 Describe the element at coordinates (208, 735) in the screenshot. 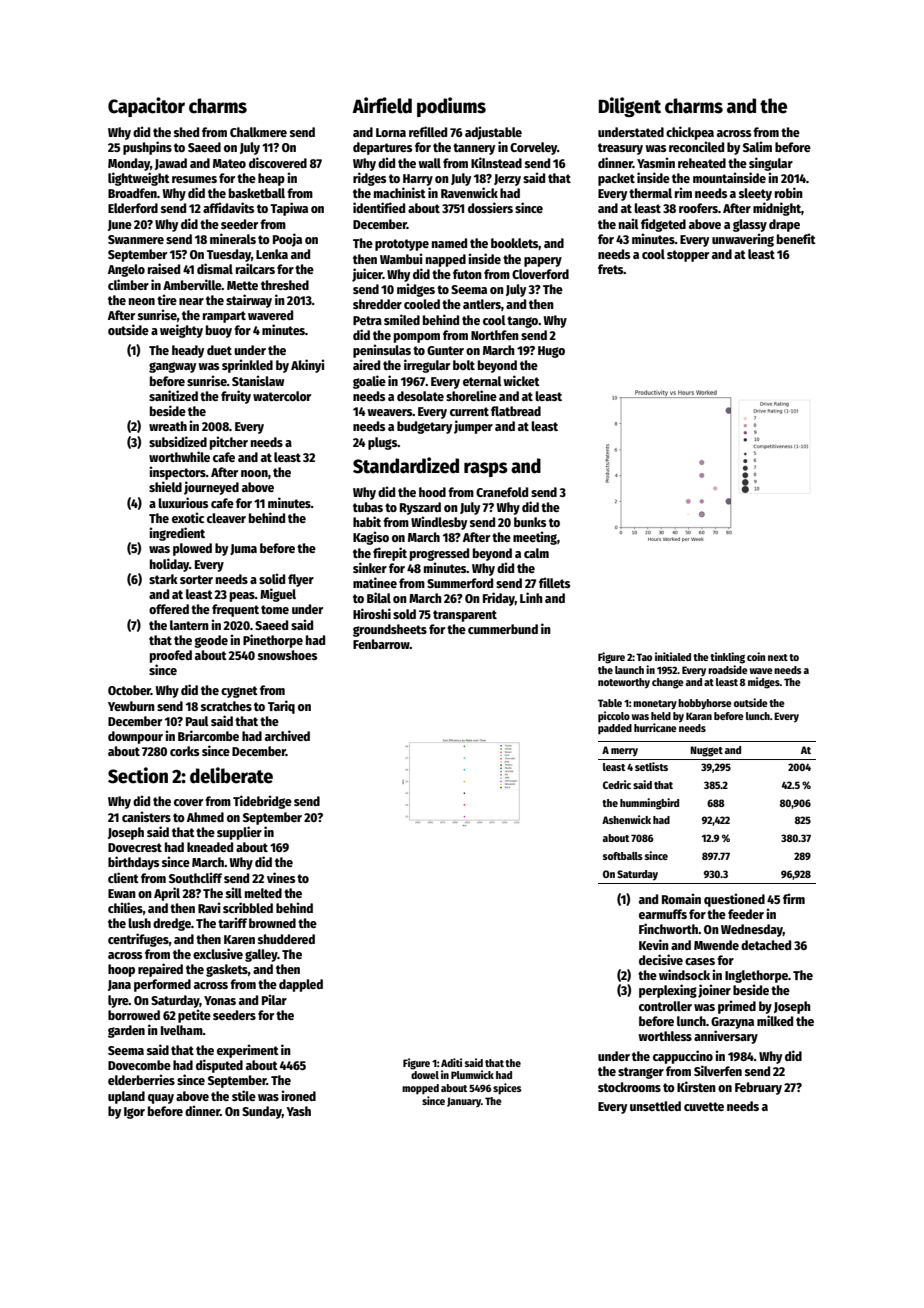

I see `Briarcombe` at that location.
